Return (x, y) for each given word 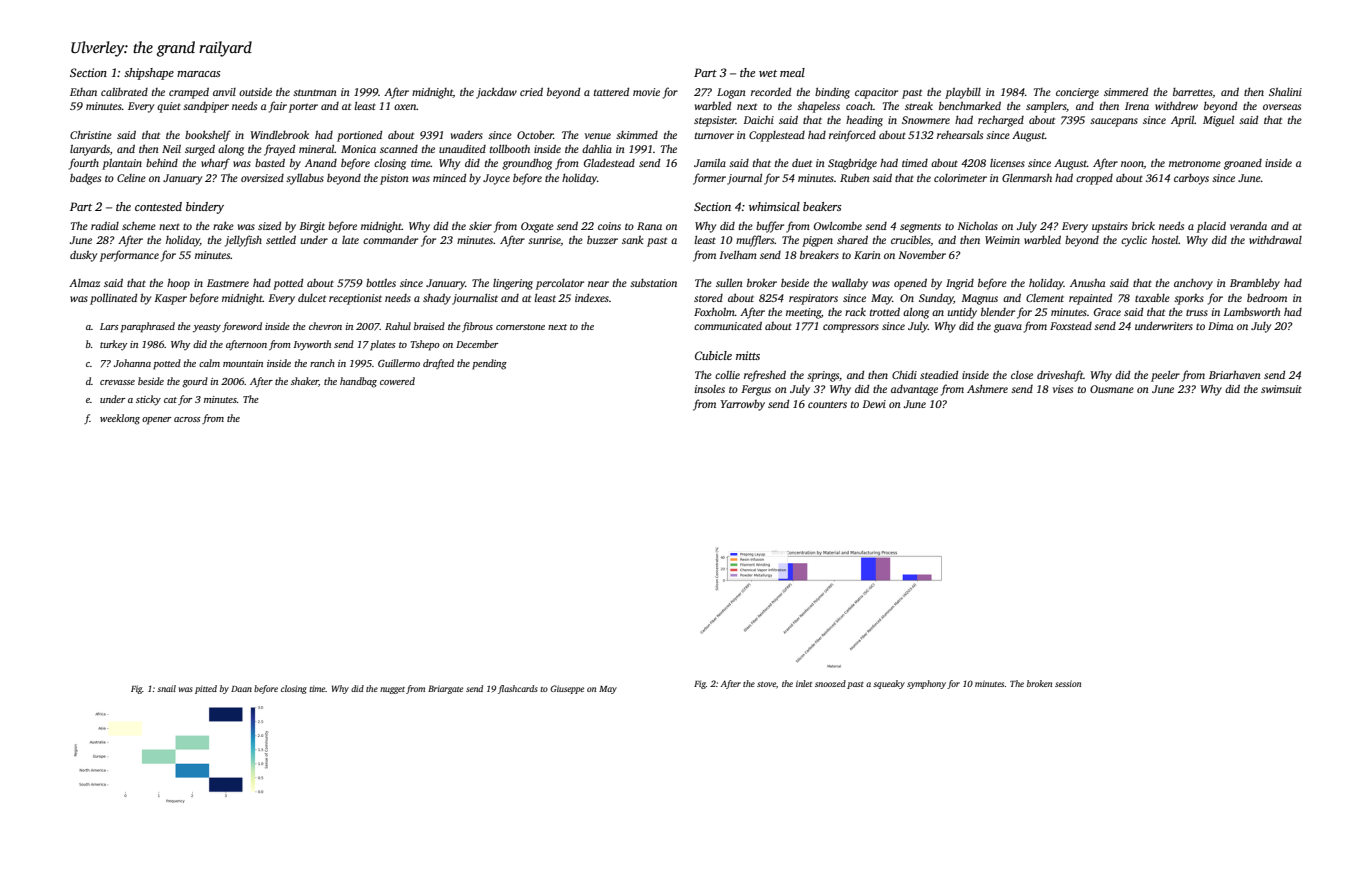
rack (855, 311)
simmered (1126, 91)
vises (1062, 389)
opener (156, 421)
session (1068, 683)
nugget (392, 690)
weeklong (120, 419)
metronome (1195, 163)
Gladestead (609, 163)
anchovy (1193, 284)
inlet (804, 683)
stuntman (315, 92)
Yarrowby (743, 405)
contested (158, 206)
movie (646, 92)
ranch (322, 363)
